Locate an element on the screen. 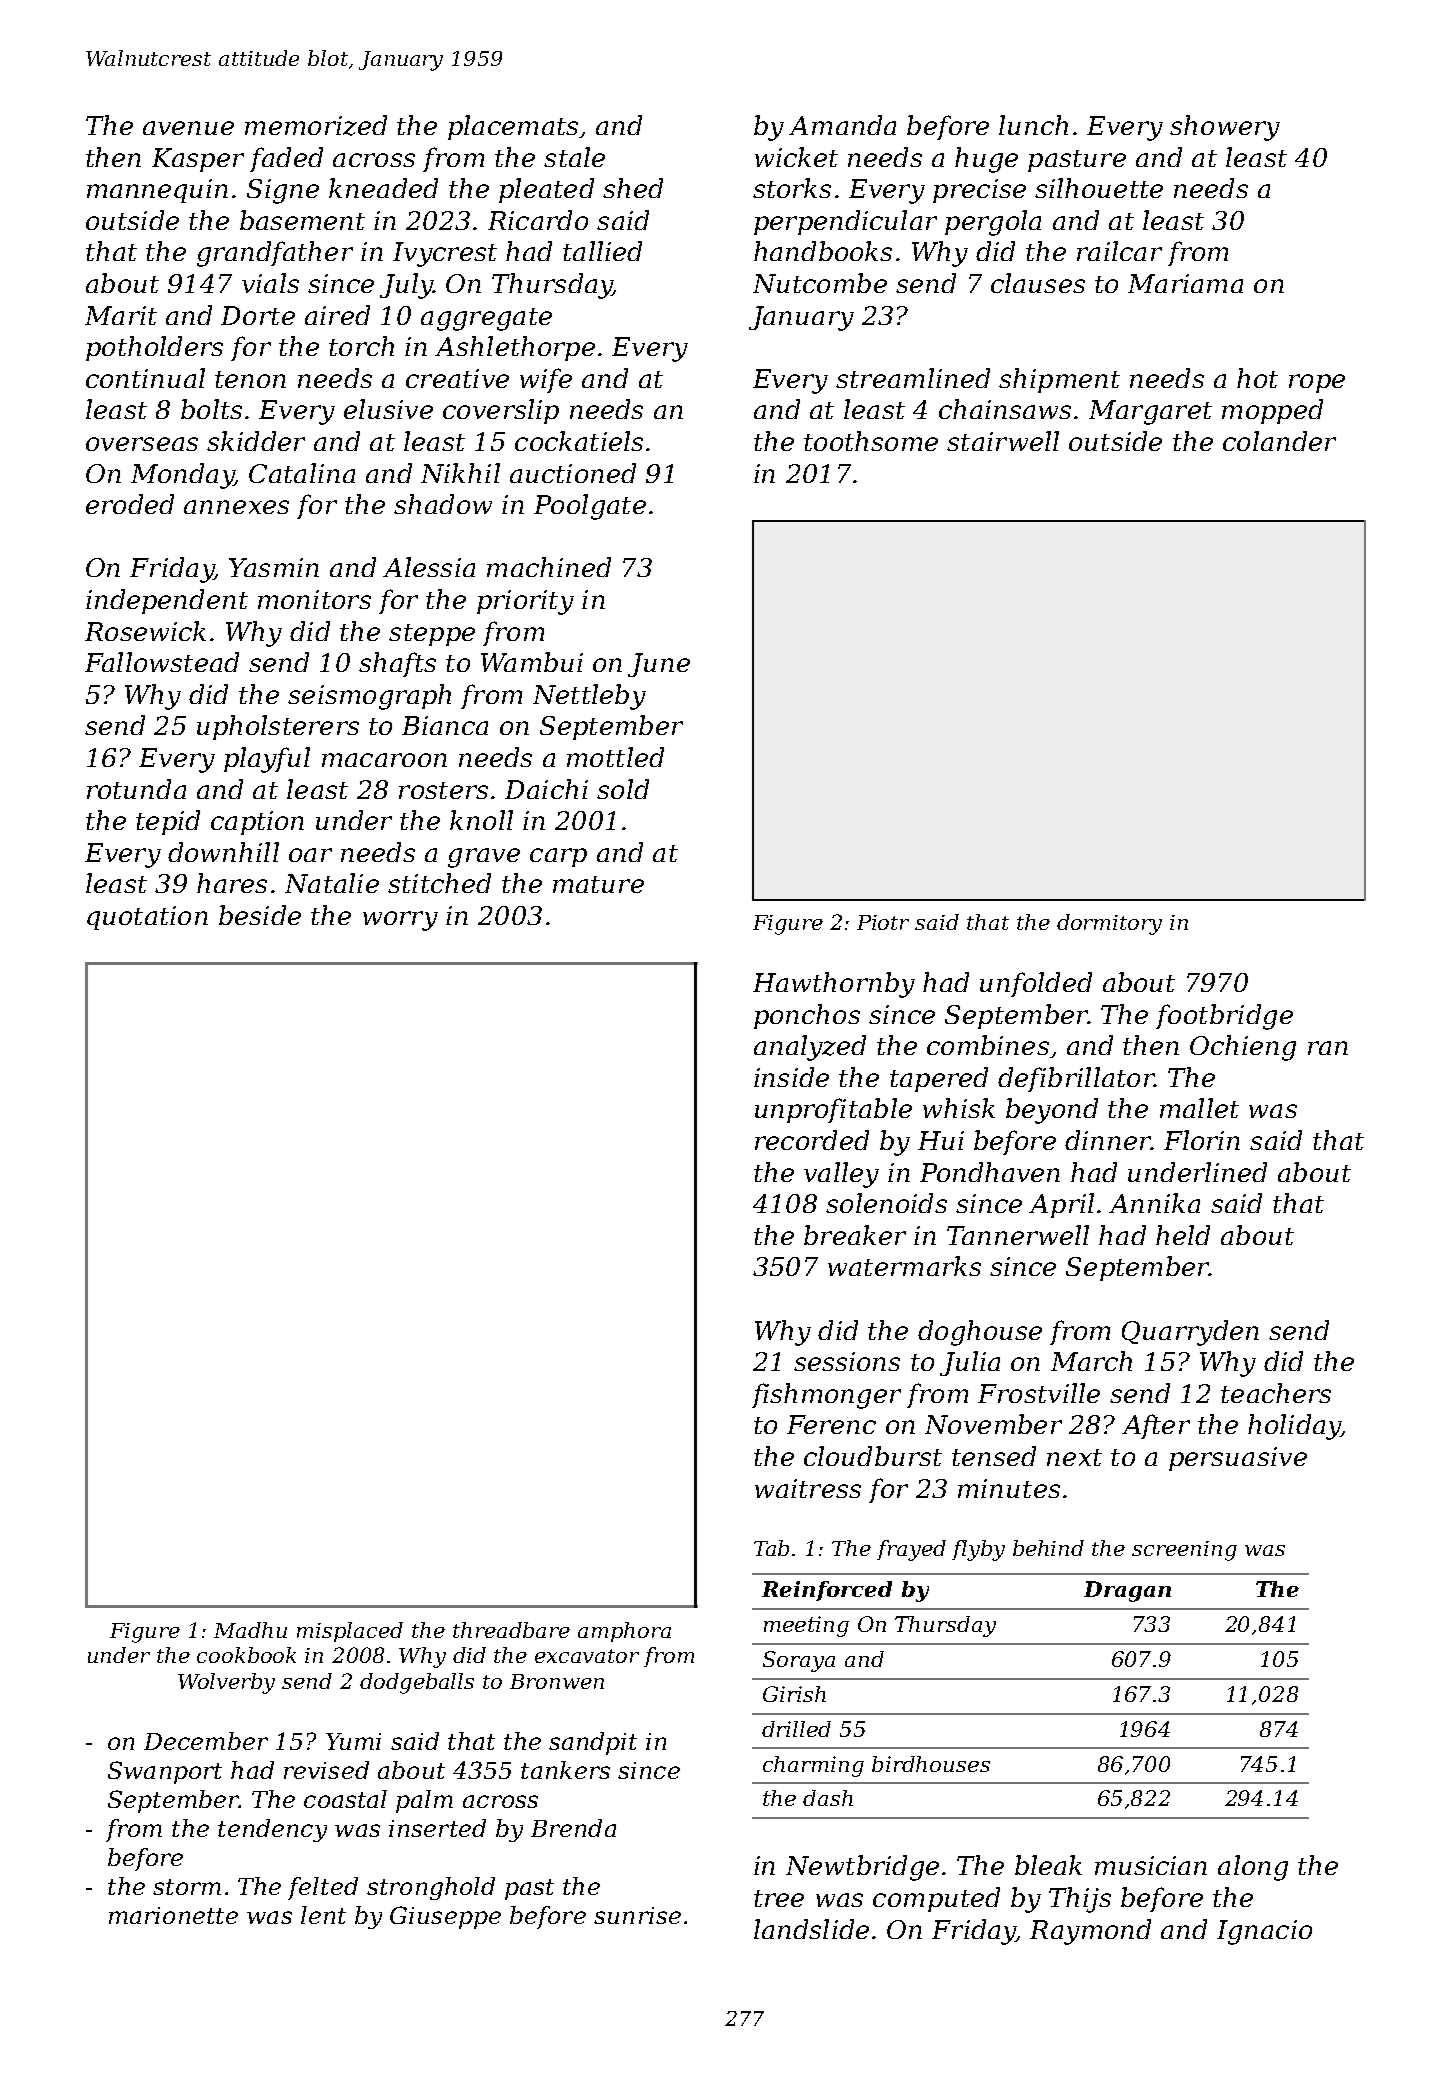 The height and width of the screenshot is (2100, 1450). Madhu is located at coordinates (250, 1630).
